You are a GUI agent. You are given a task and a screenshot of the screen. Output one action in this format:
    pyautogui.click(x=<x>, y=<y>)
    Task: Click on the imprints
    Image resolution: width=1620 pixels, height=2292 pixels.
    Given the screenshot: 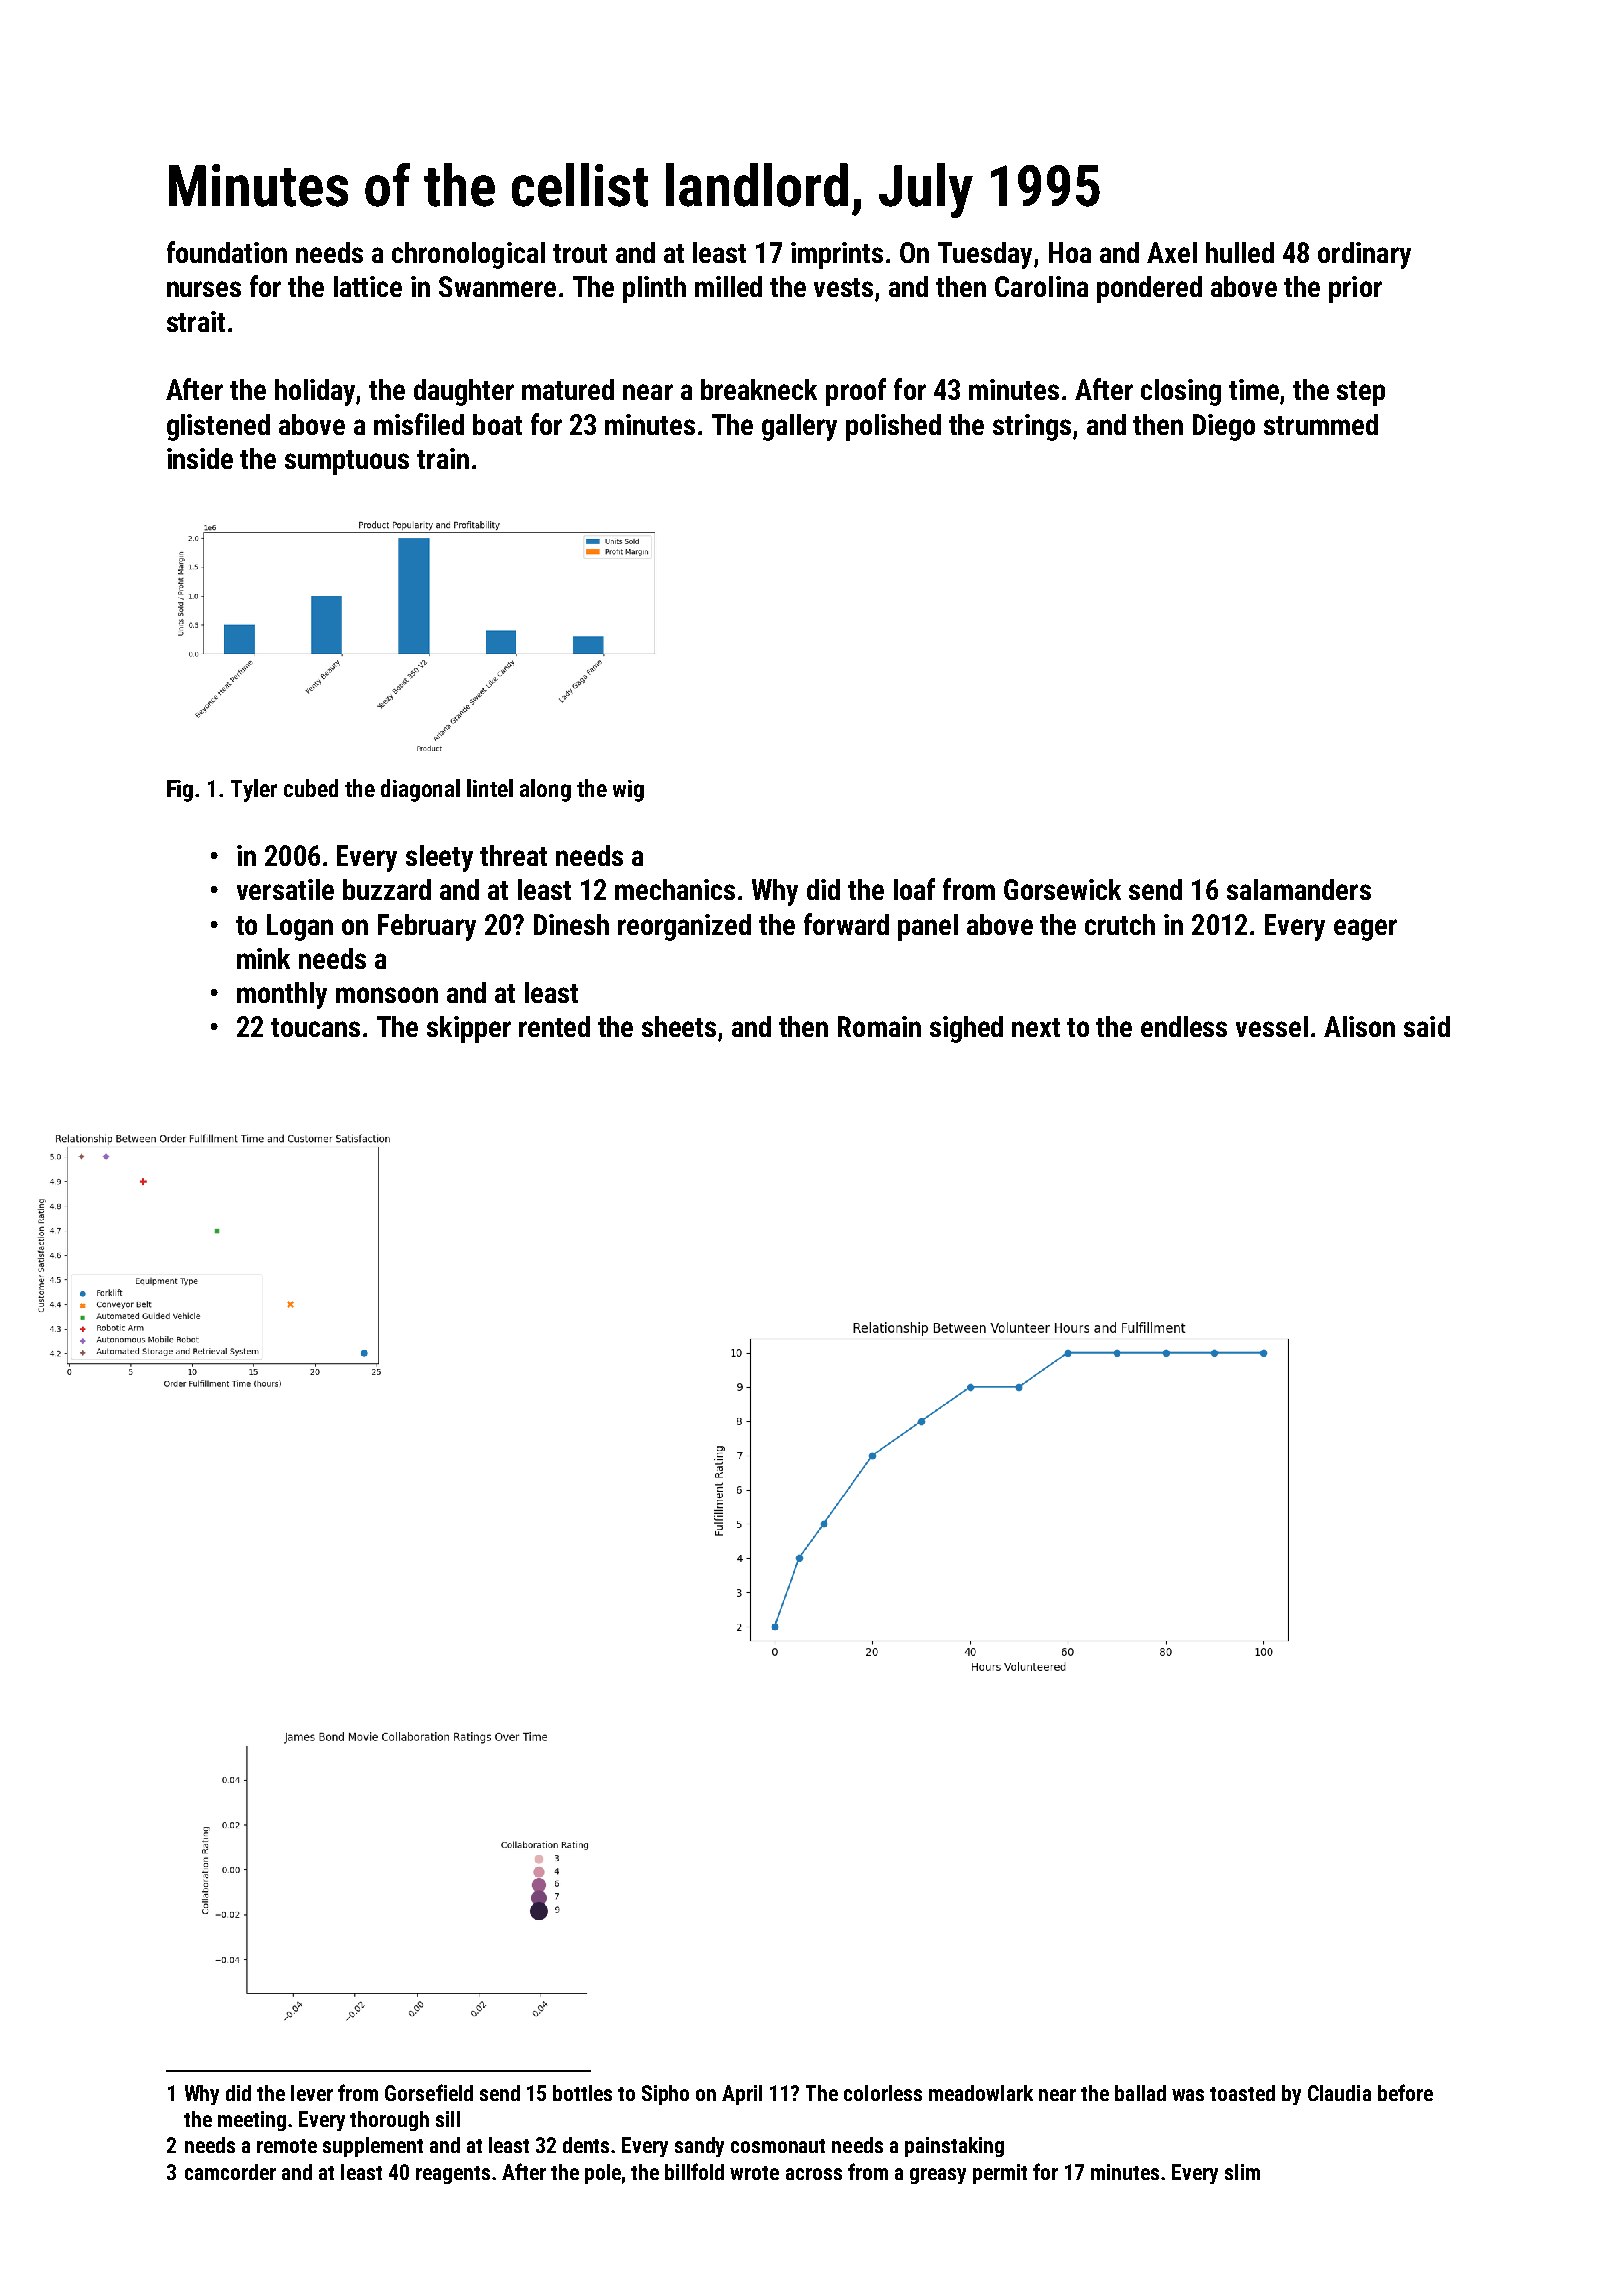 What is the action you would take?
    pyautogui.click(x=837, y=255)
